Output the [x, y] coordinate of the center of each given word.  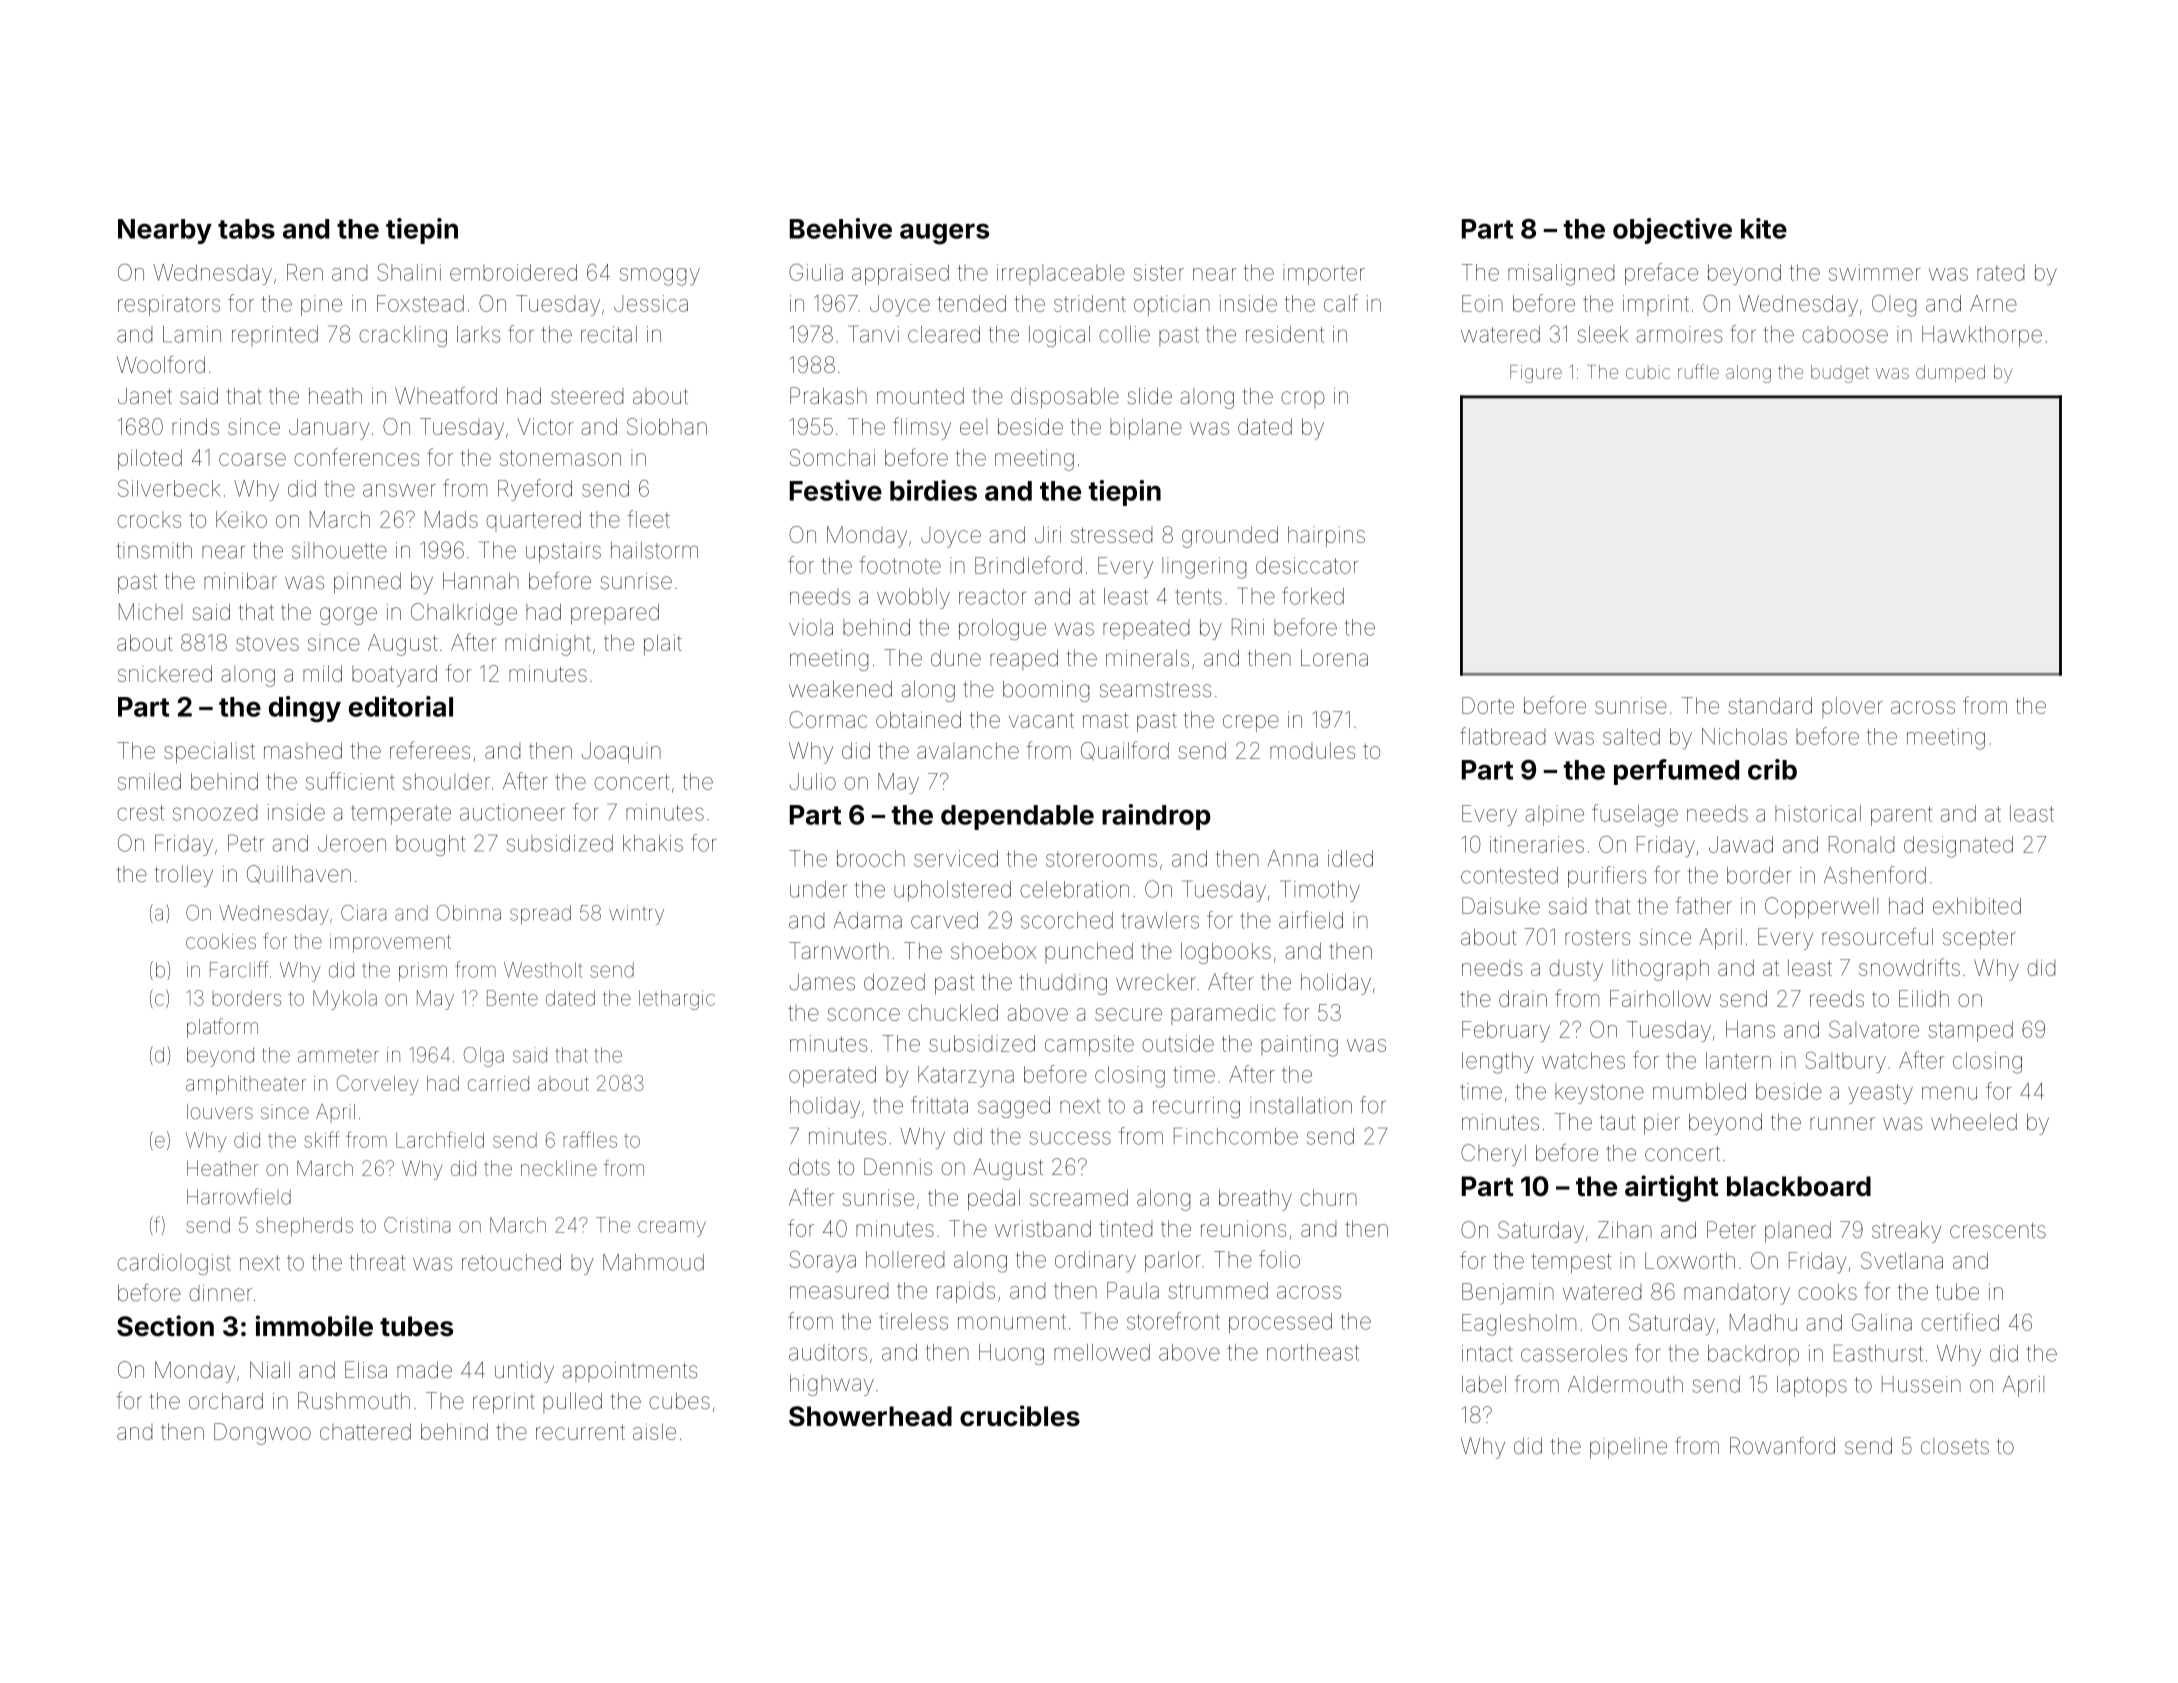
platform [222, 1028]
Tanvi [873, 334]
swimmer [1875, 272]
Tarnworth [839, 951]
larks [478, 334]
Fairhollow [1660, 998]
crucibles [1020, 1416]
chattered [365, 1431]
